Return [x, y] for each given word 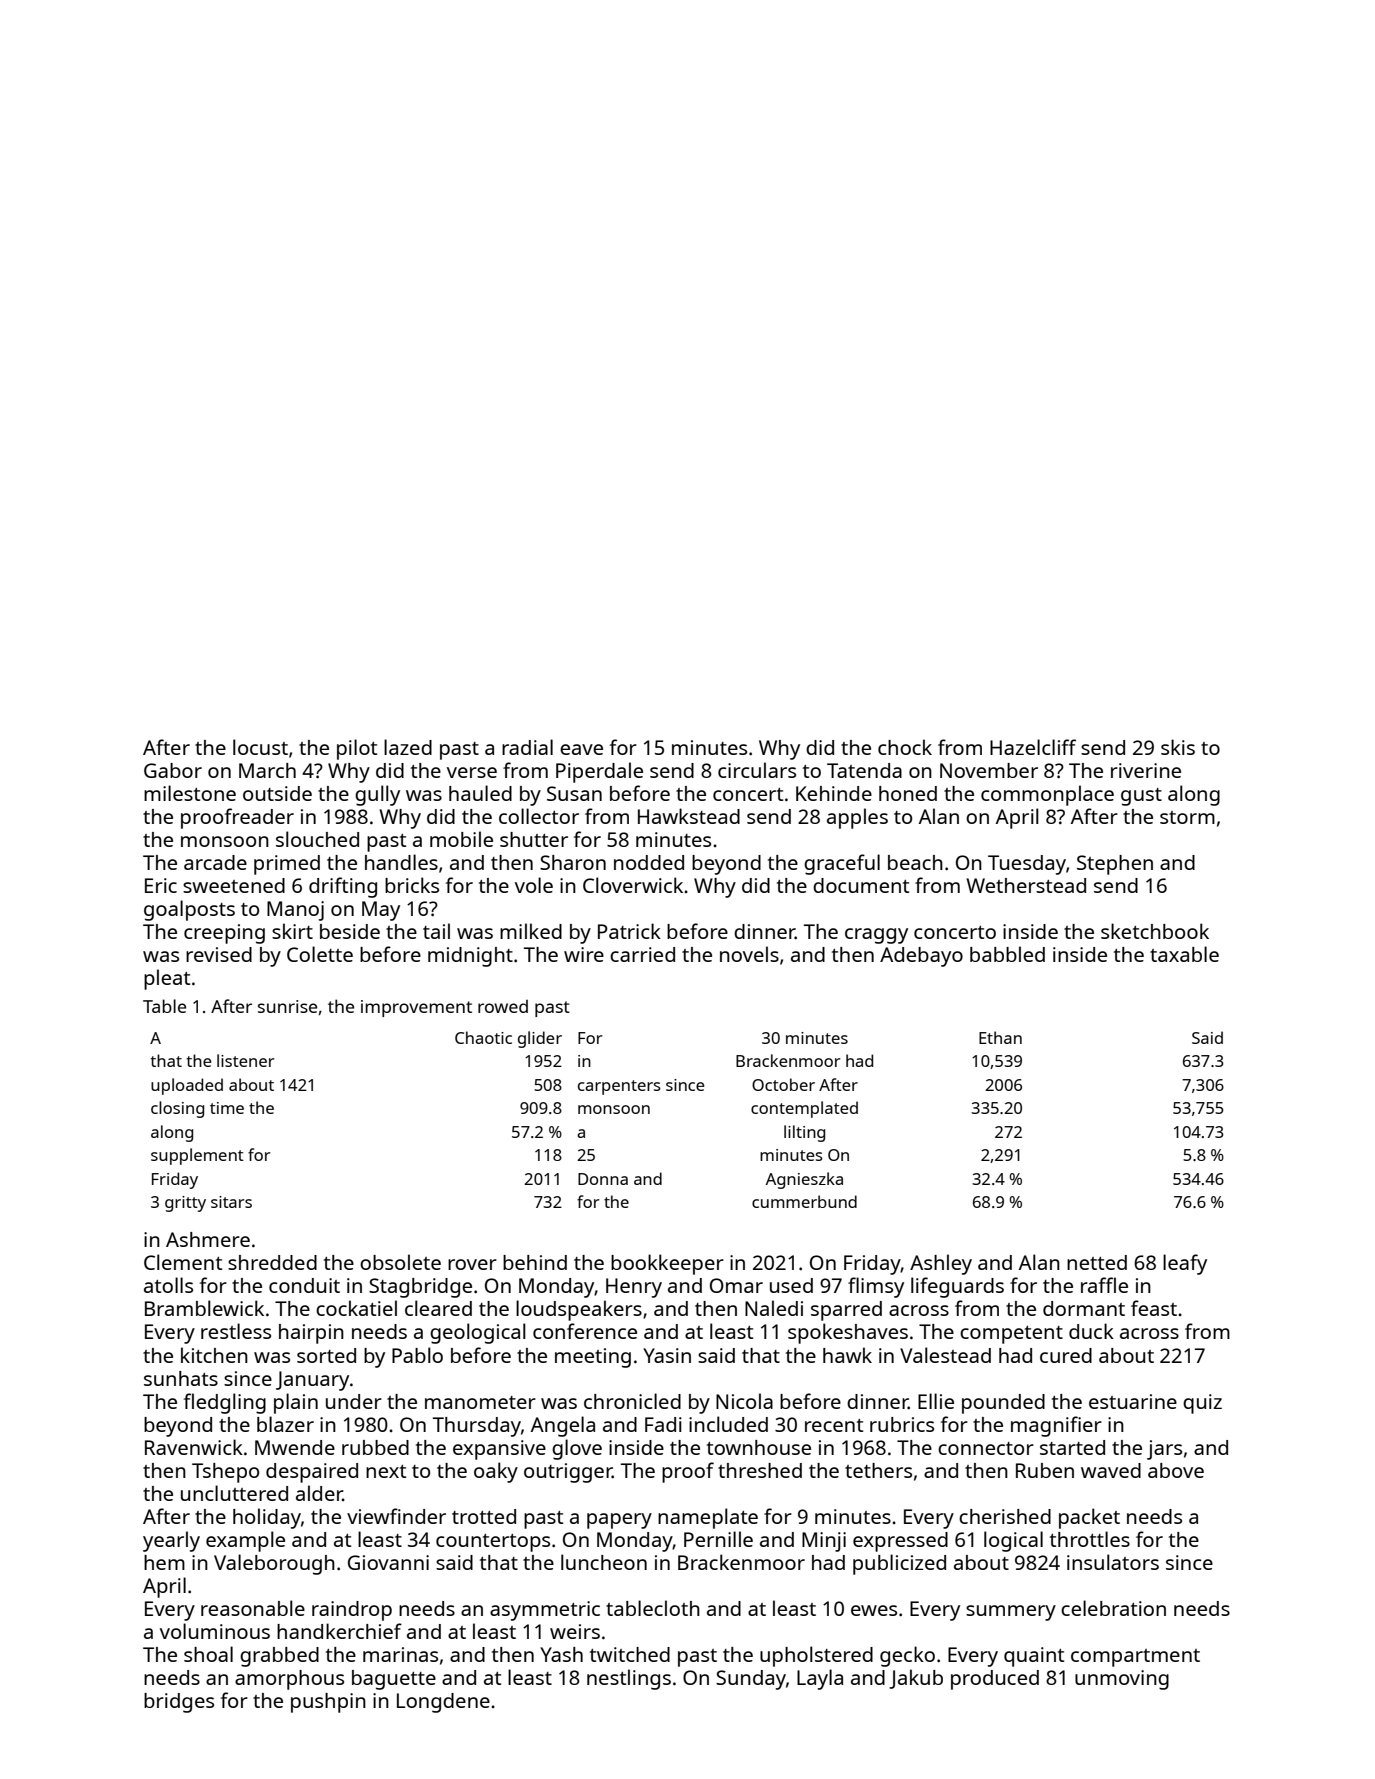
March [267, 770]
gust [1141, 797]
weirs [575, 1631]
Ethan [1000, 1037]
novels [749, 954]
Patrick [629, 931]
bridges [179, 1703]
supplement [197, 1156]
